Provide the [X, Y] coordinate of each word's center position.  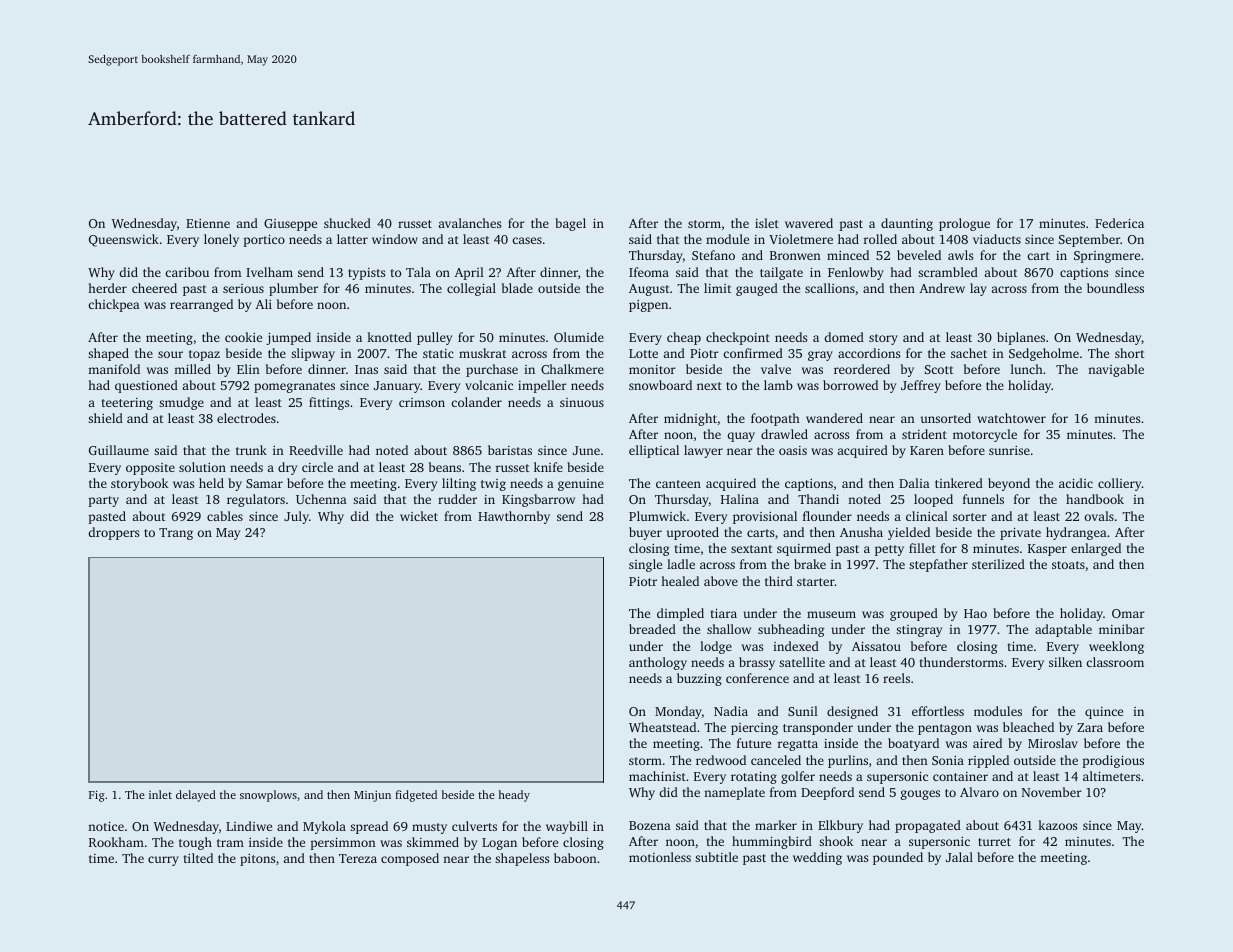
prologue [964, 224]
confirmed [753, 353]
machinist [657, 776]
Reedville [316, 450]
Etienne [208, 223]
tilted [198, 858]
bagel [570, 224]
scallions [830, 288]
